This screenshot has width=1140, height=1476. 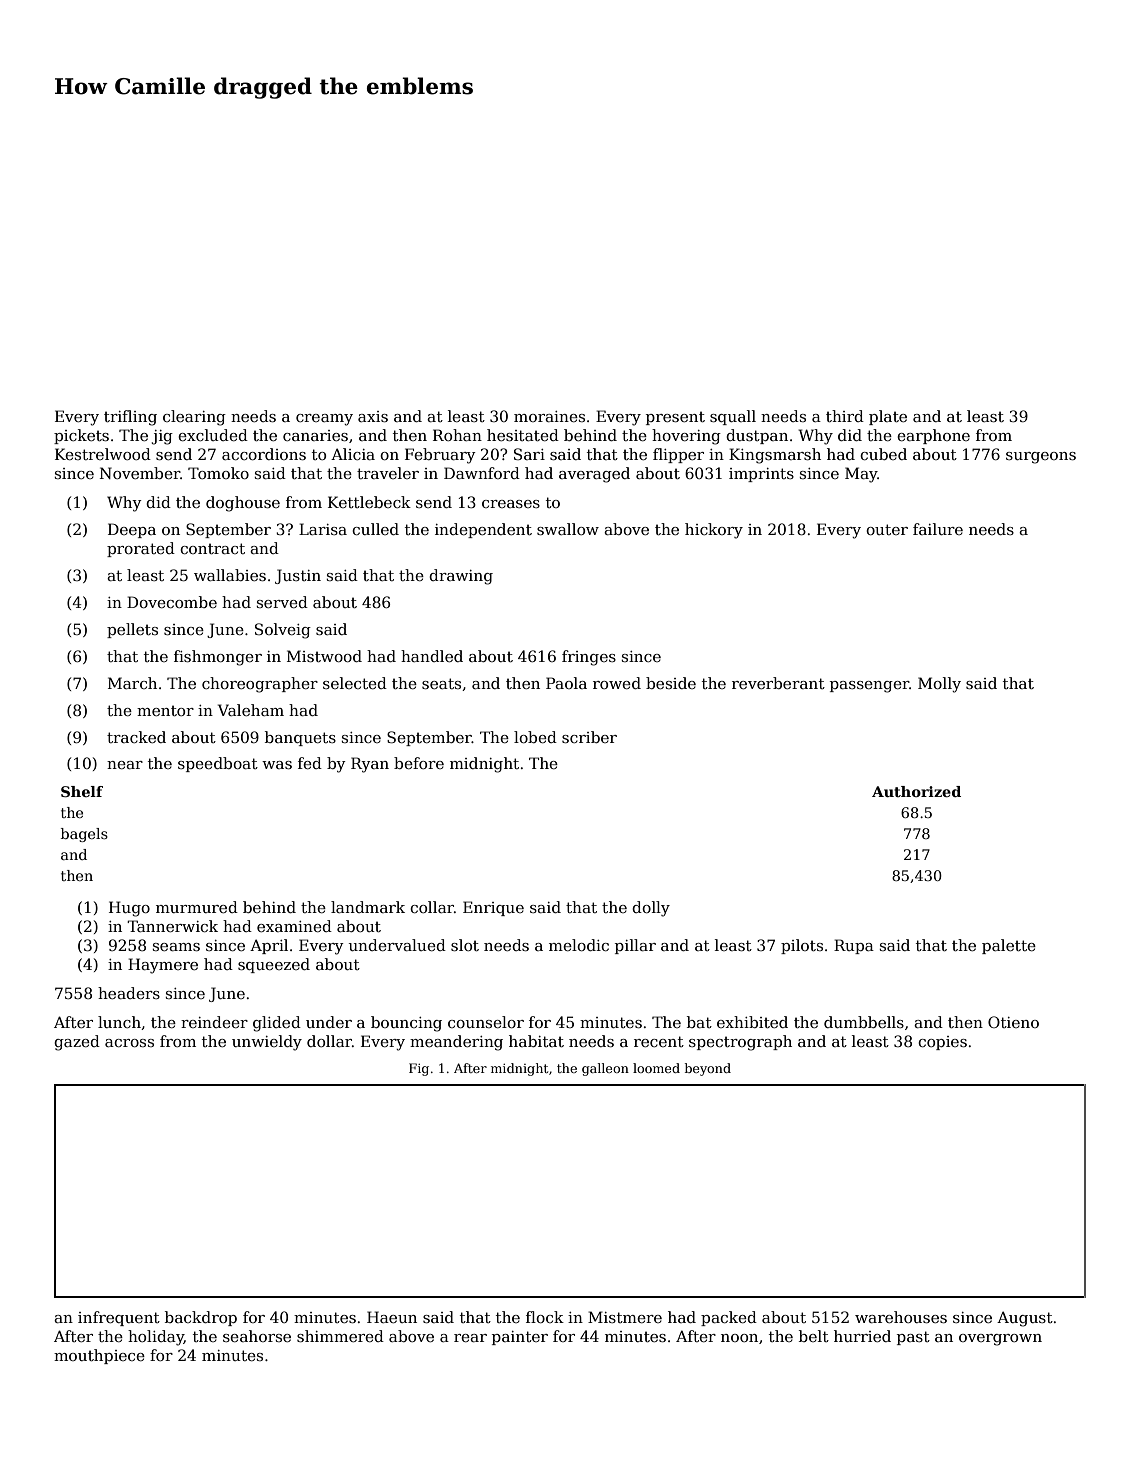 What do you see at coordinates (523, 435) in the screenshot?
I see `hesitated` at bounding box center [523, 435].
